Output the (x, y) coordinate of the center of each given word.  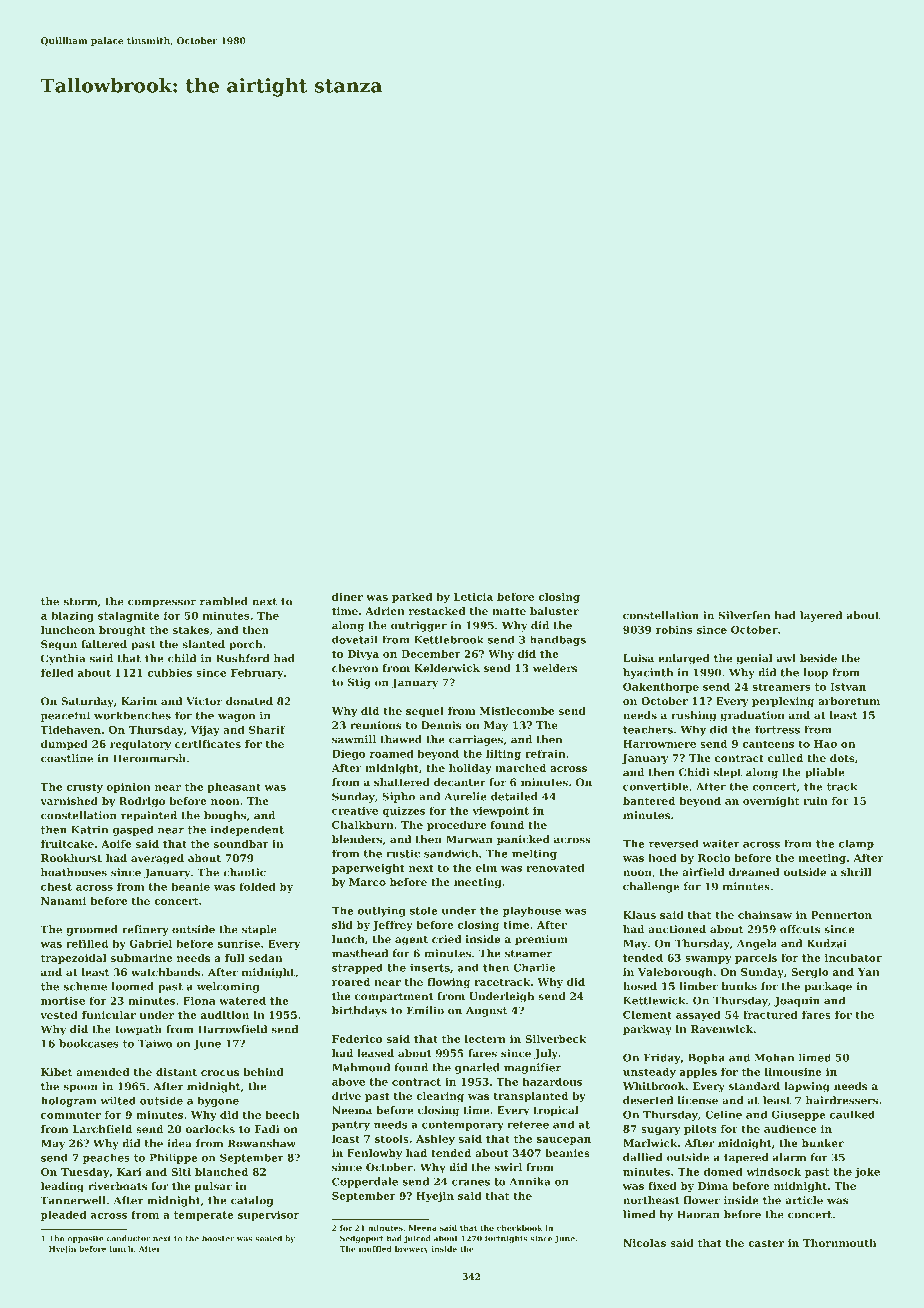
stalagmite (128, 616)
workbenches (132, 715)
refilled (87, 943)
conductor (128, 1238)
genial (754, 659)
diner (347, 596)
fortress (777, 729)
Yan (869, 972)
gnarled (477, 1068)
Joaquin (797, 1001)
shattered (402, 782)
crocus (220, 1073)
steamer (528, 954)
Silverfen (744, 615)
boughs (225, 816)
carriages (476, 740)
